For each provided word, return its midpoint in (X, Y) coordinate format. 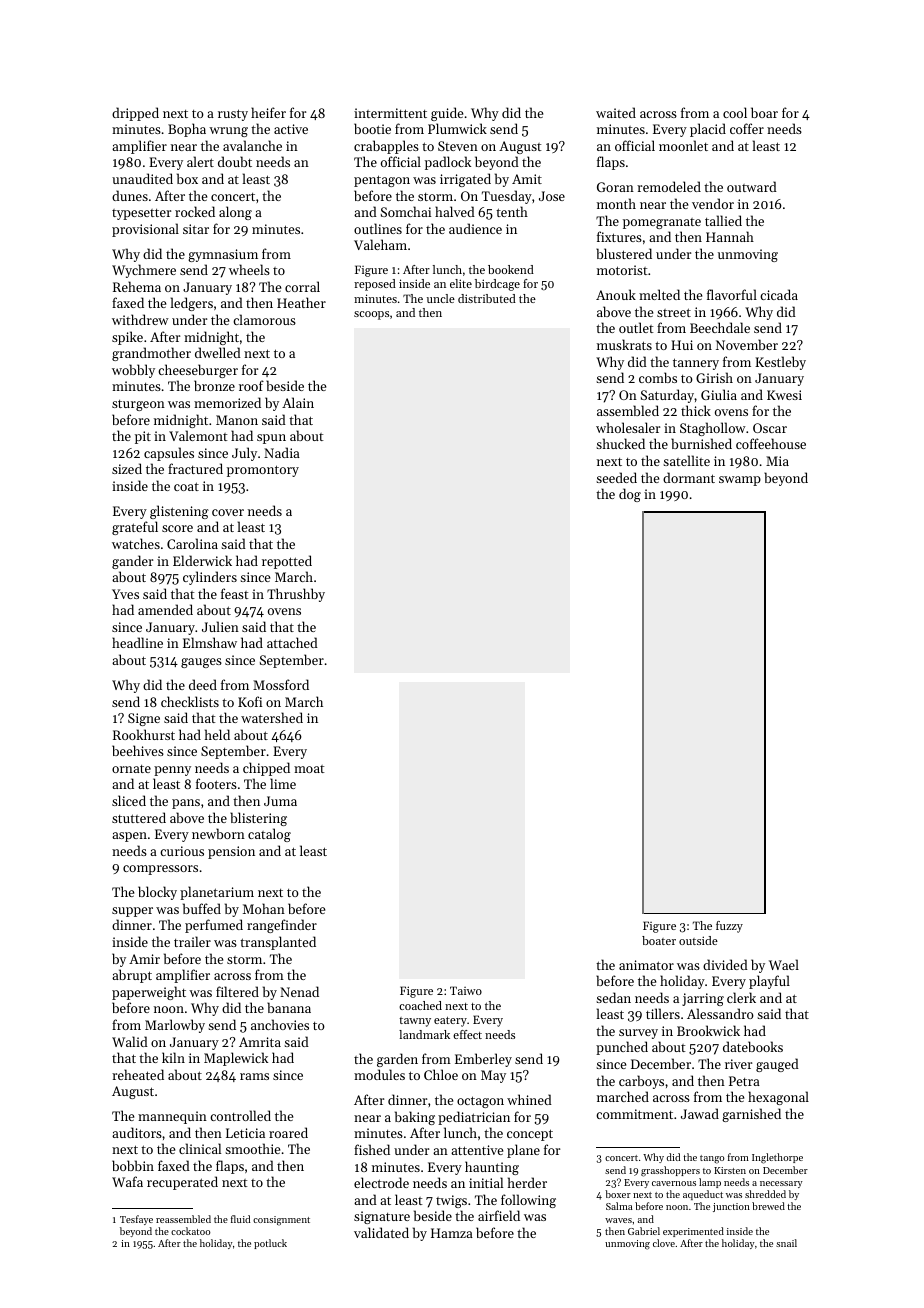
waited (616, 112)
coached (420, 1005)
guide (447, 114)
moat (309, 769)
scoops (371, 315)
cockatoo (191, 1231)
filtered (237, 991)
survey (638, 1034)
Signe (144, 719)
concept (530, 1135)
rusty (233, 115)
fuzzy (729, 927)
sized (127, 468)
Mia (777, 461)
